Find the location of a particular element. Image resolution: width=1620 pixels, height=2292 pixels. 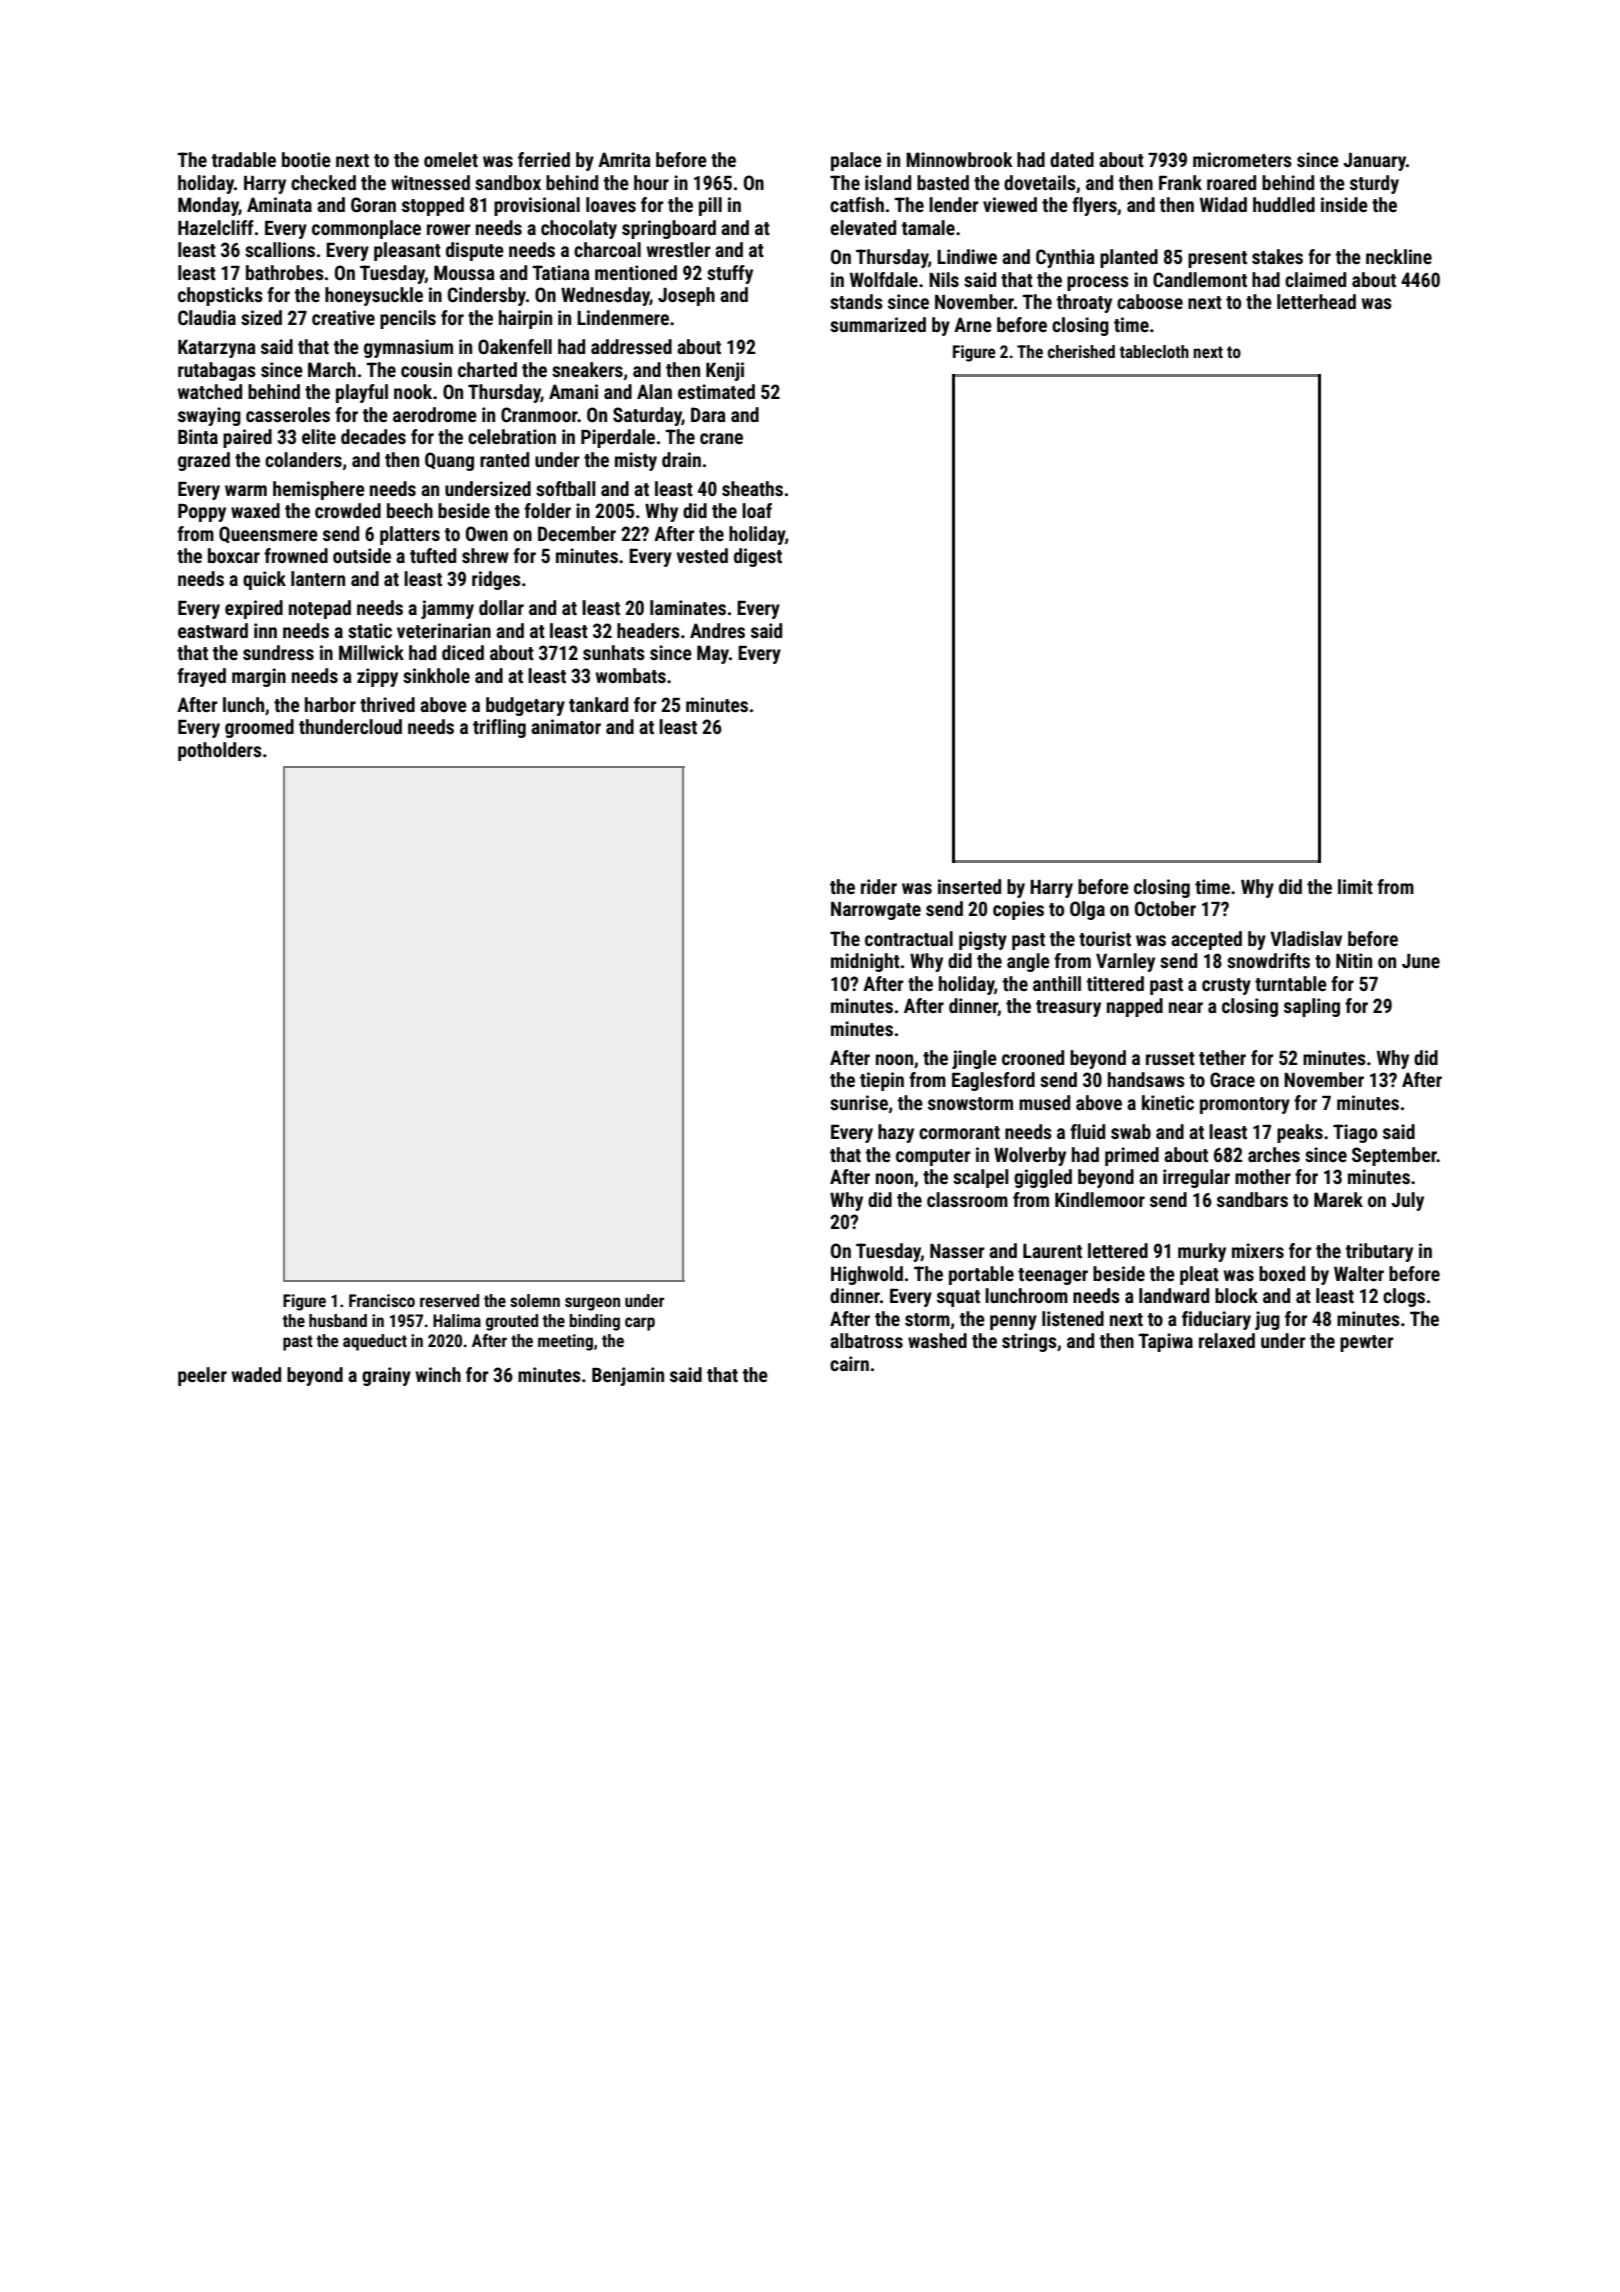

Highwold is located at coordinates (867, 1275).
